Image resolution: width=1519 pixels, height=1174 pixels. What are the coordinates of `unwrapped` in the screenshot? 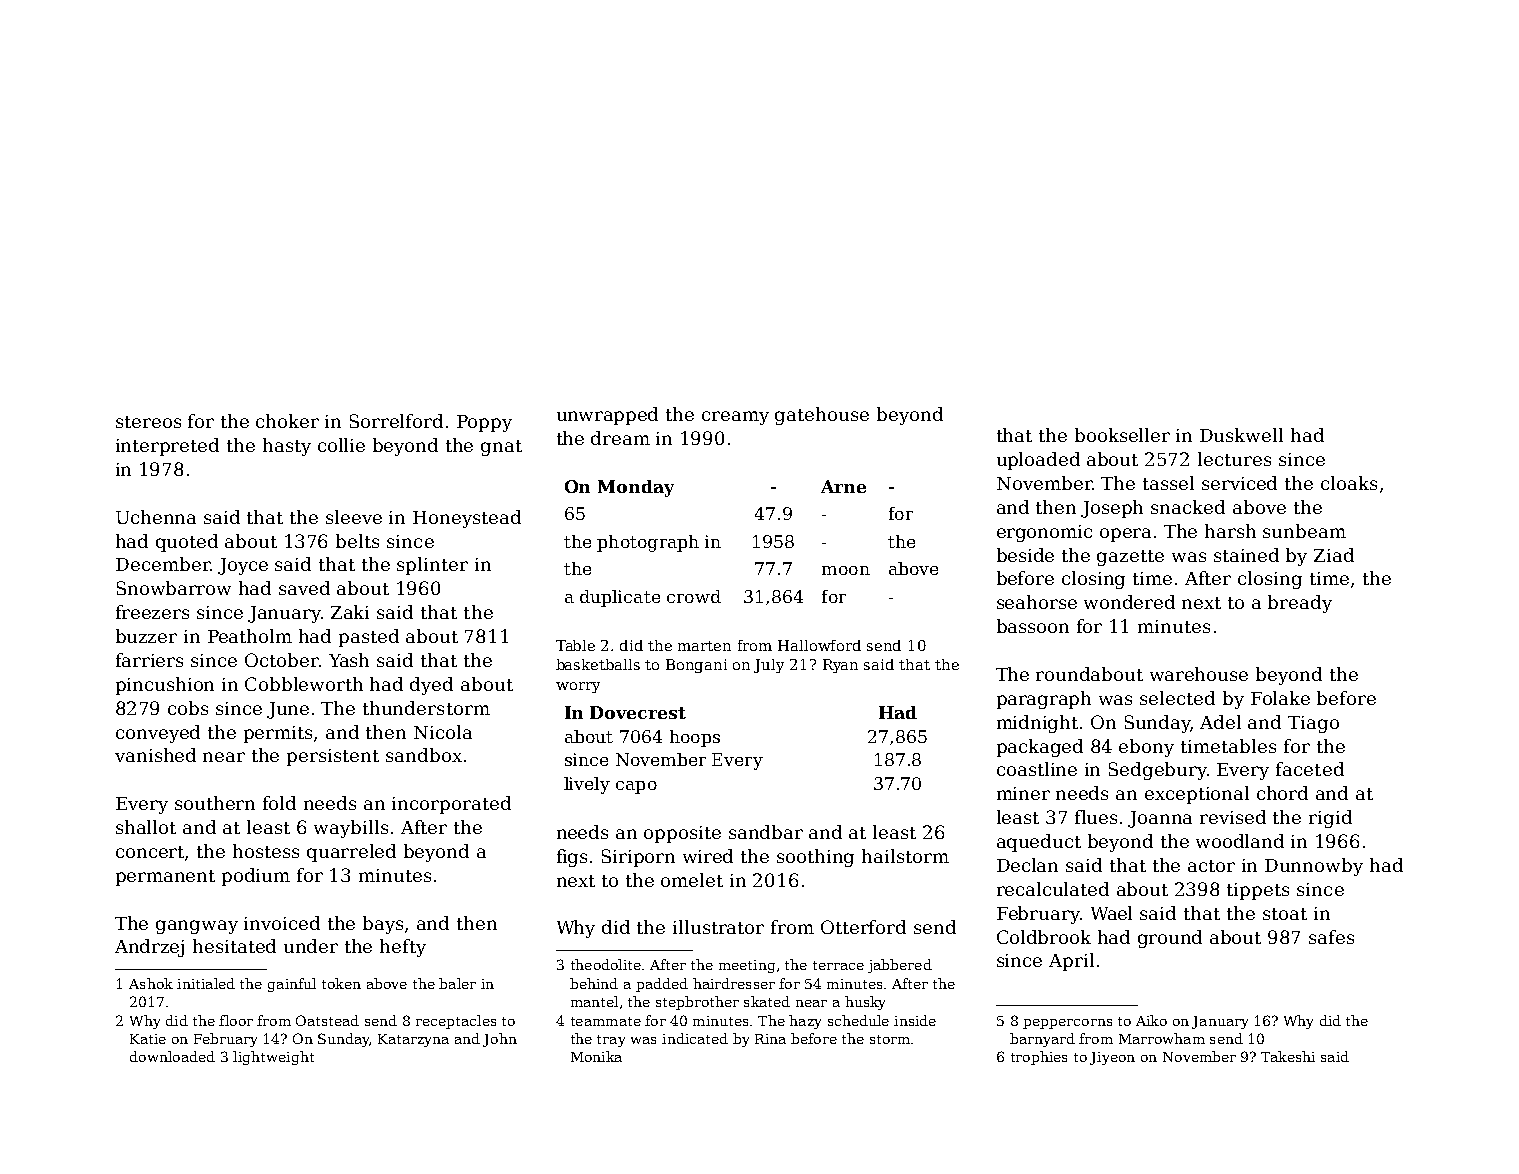 It's located at (607, 416).
